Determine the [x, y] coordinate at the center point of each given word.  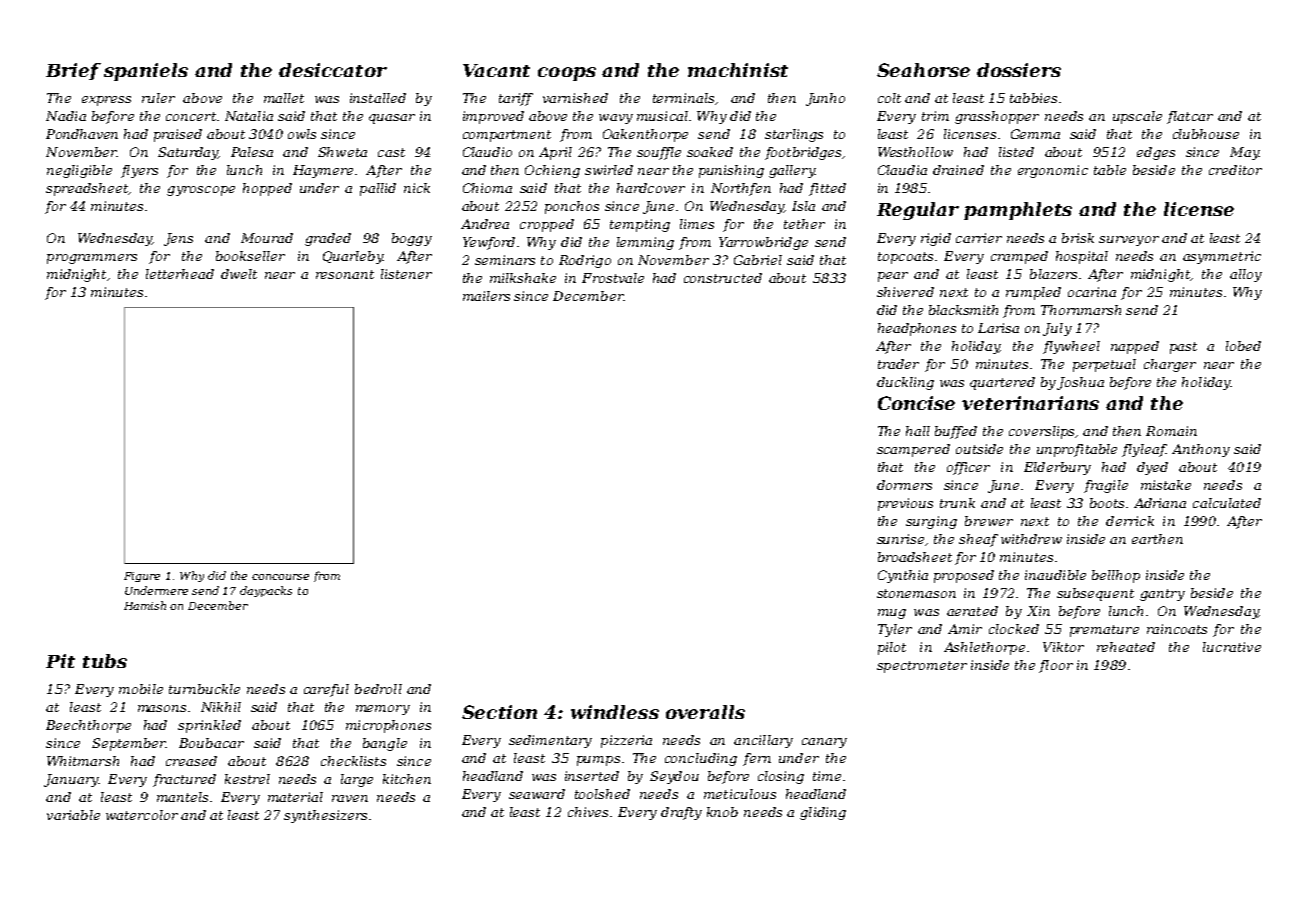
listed [1016, 152]
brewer [989, 521]
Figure [142, 577]
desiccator [333, 70]
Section [499, 712]
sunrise [900, 539]
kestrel [247, 779]
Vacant [496, 70]
